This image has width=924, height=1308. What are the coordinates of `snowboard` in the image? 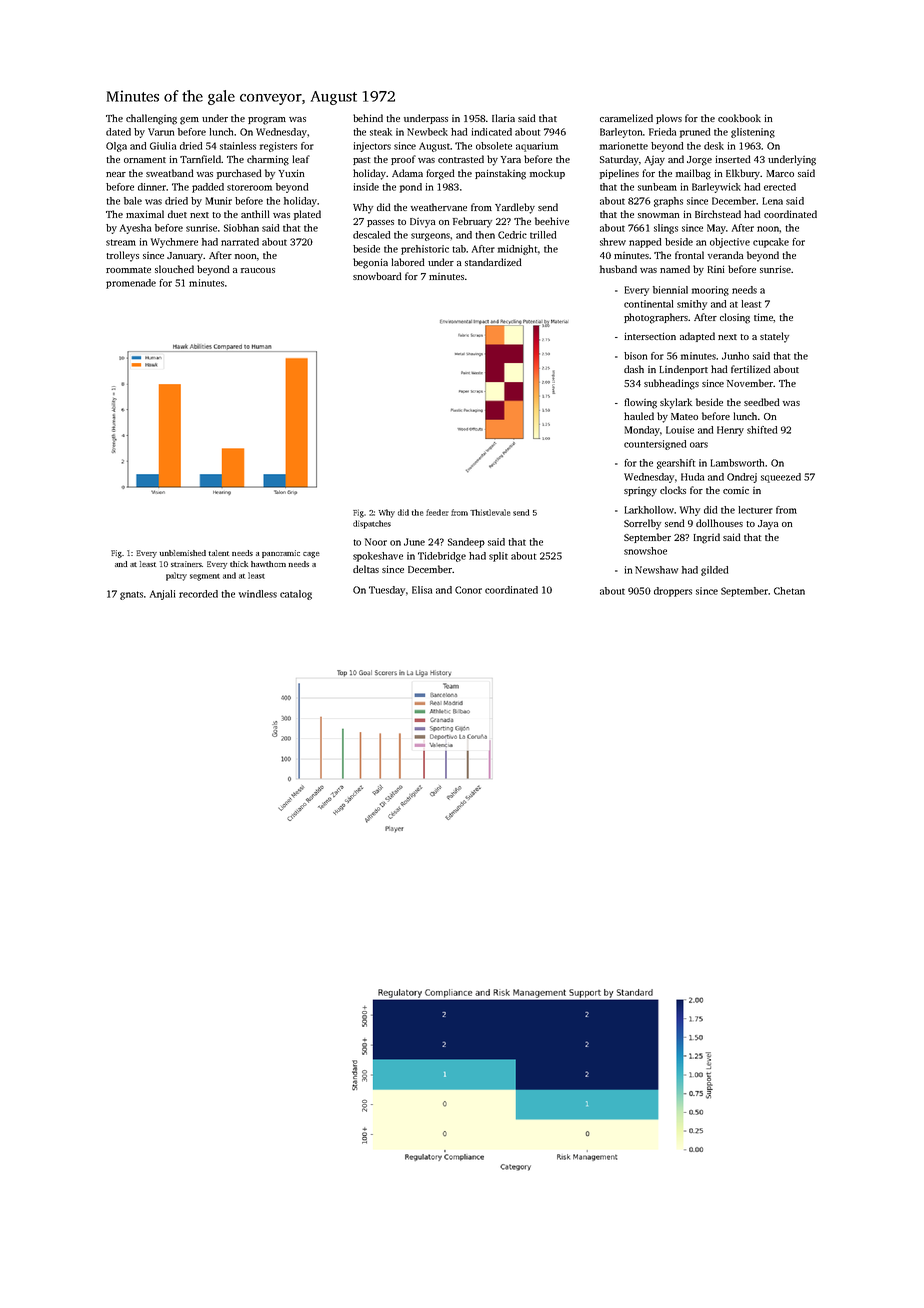 It's located at (377, 276).
